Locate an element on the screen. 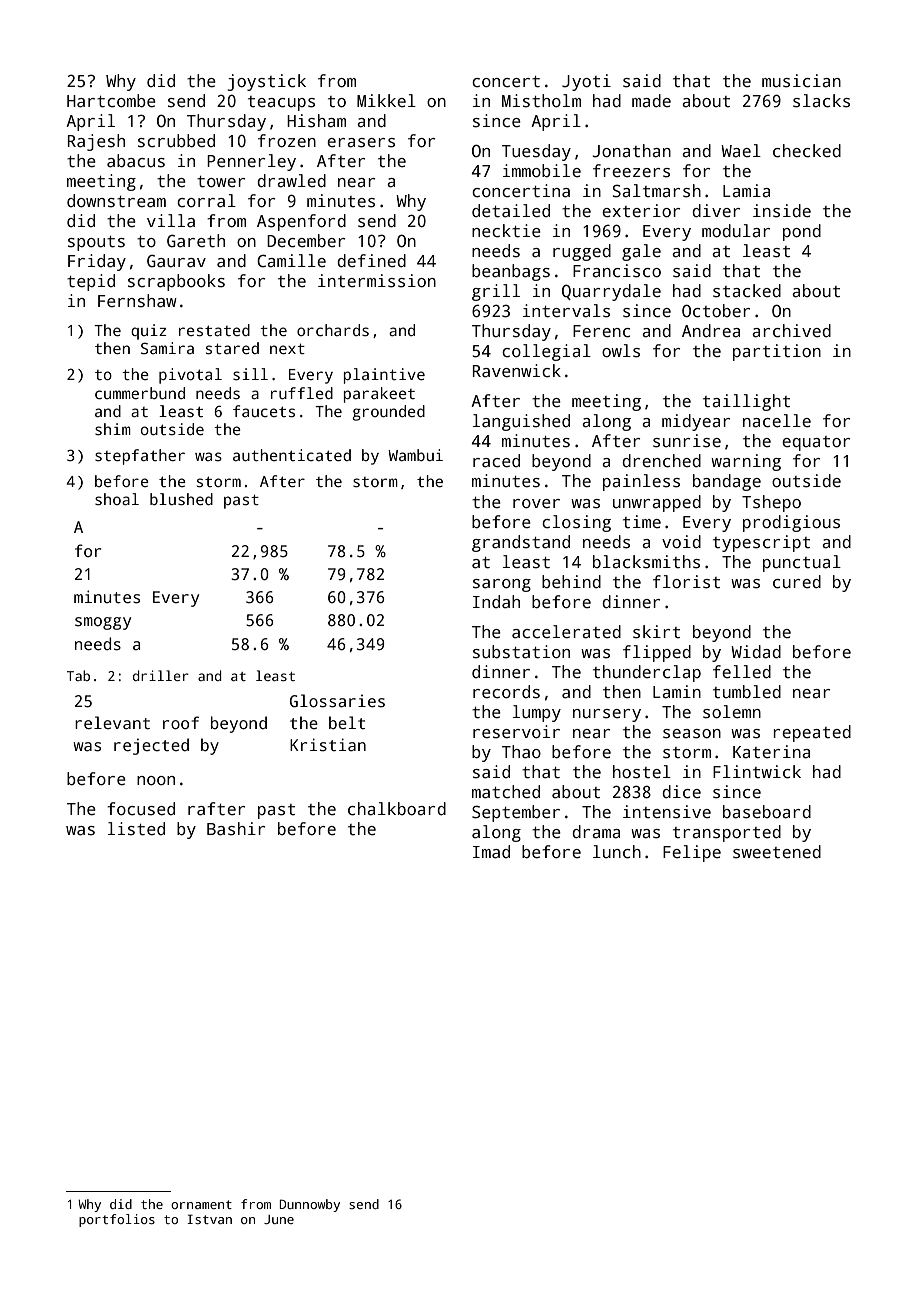 Image resolution: width=924 pixels, height=1308 pixels. immobile is located at coordinates (542, 171).
